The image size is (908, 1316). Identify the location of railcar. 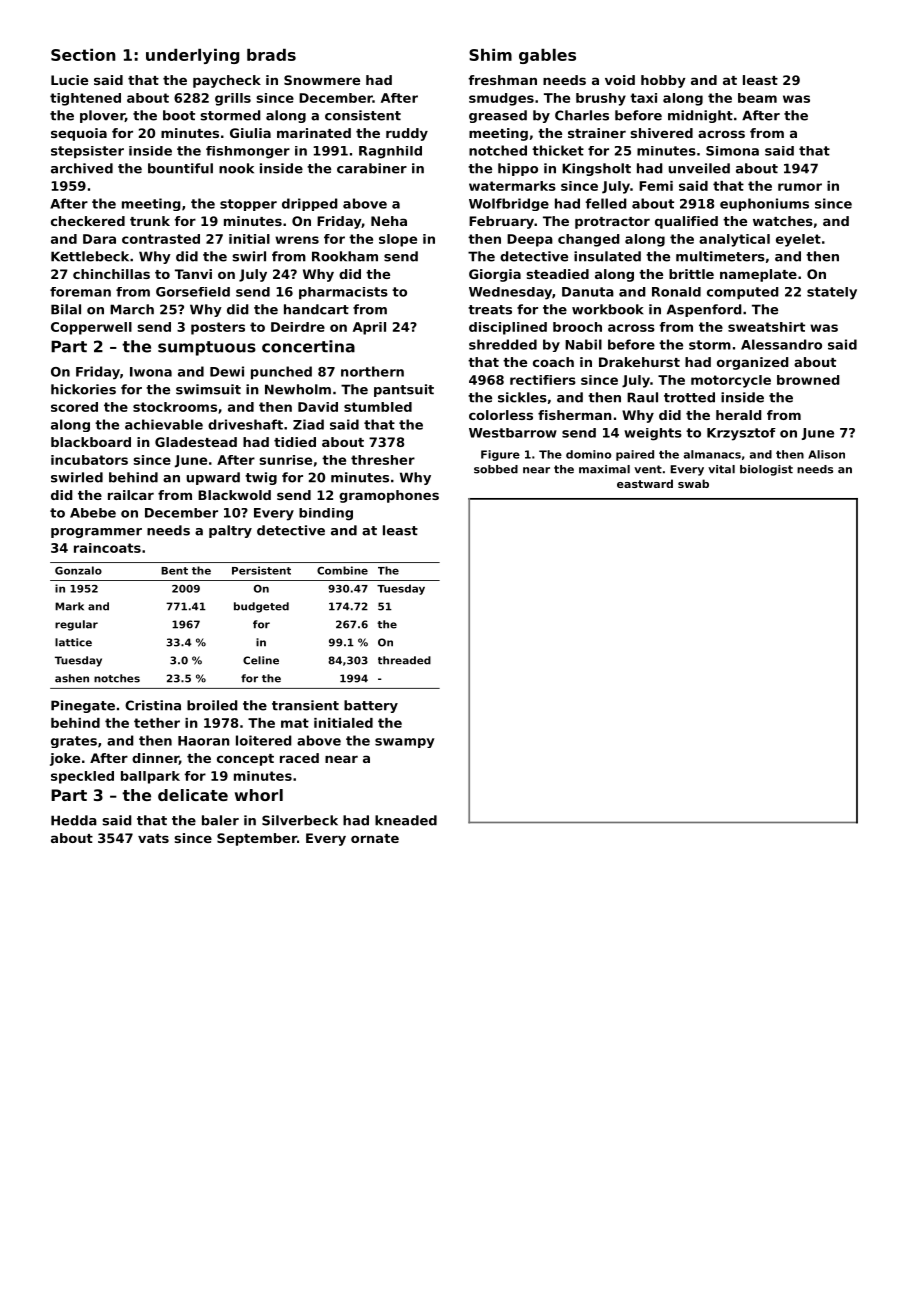
(131, 495).
